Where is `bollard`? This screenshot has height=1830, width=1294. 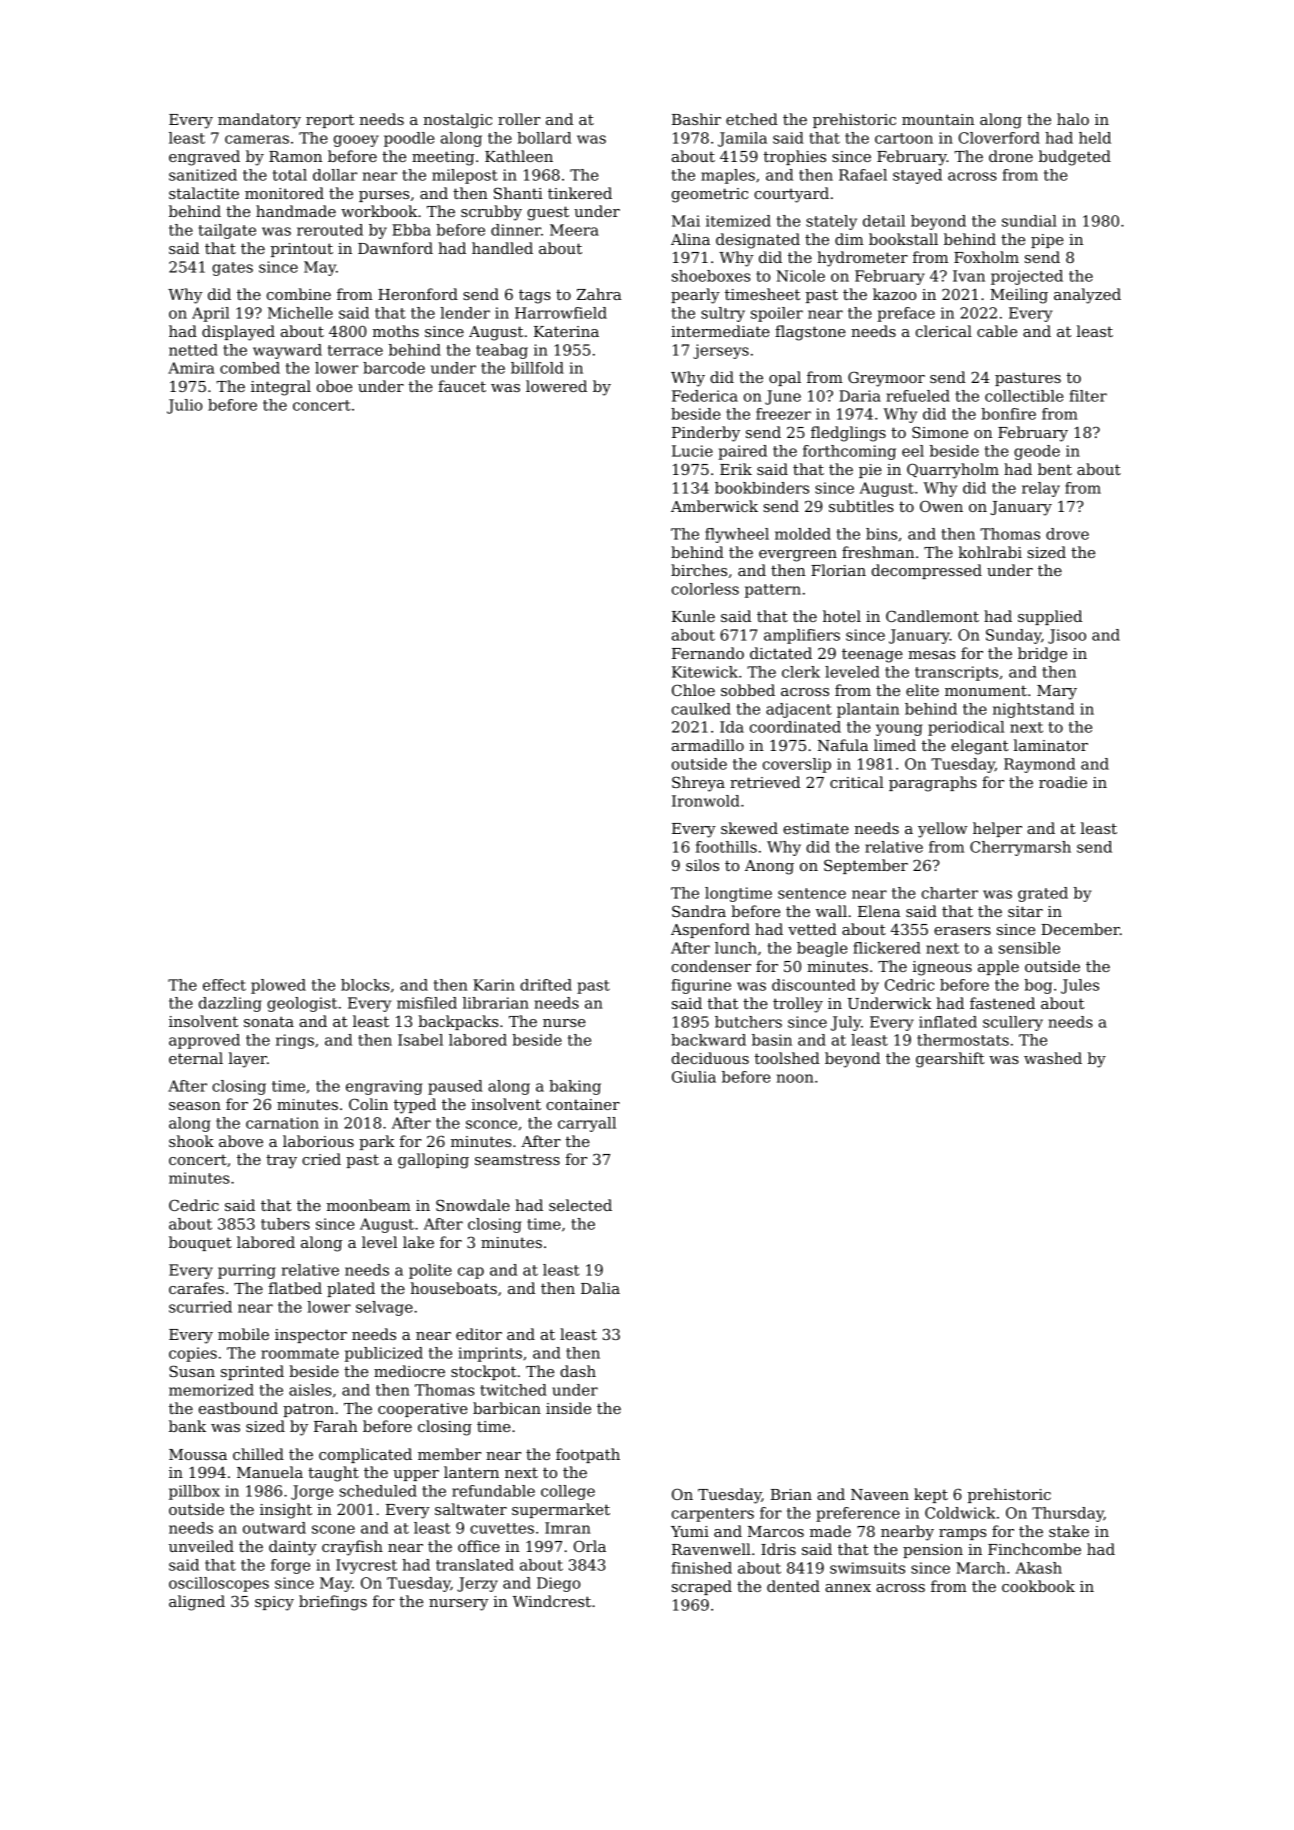
bollard is located at coordinates (544, 138).
